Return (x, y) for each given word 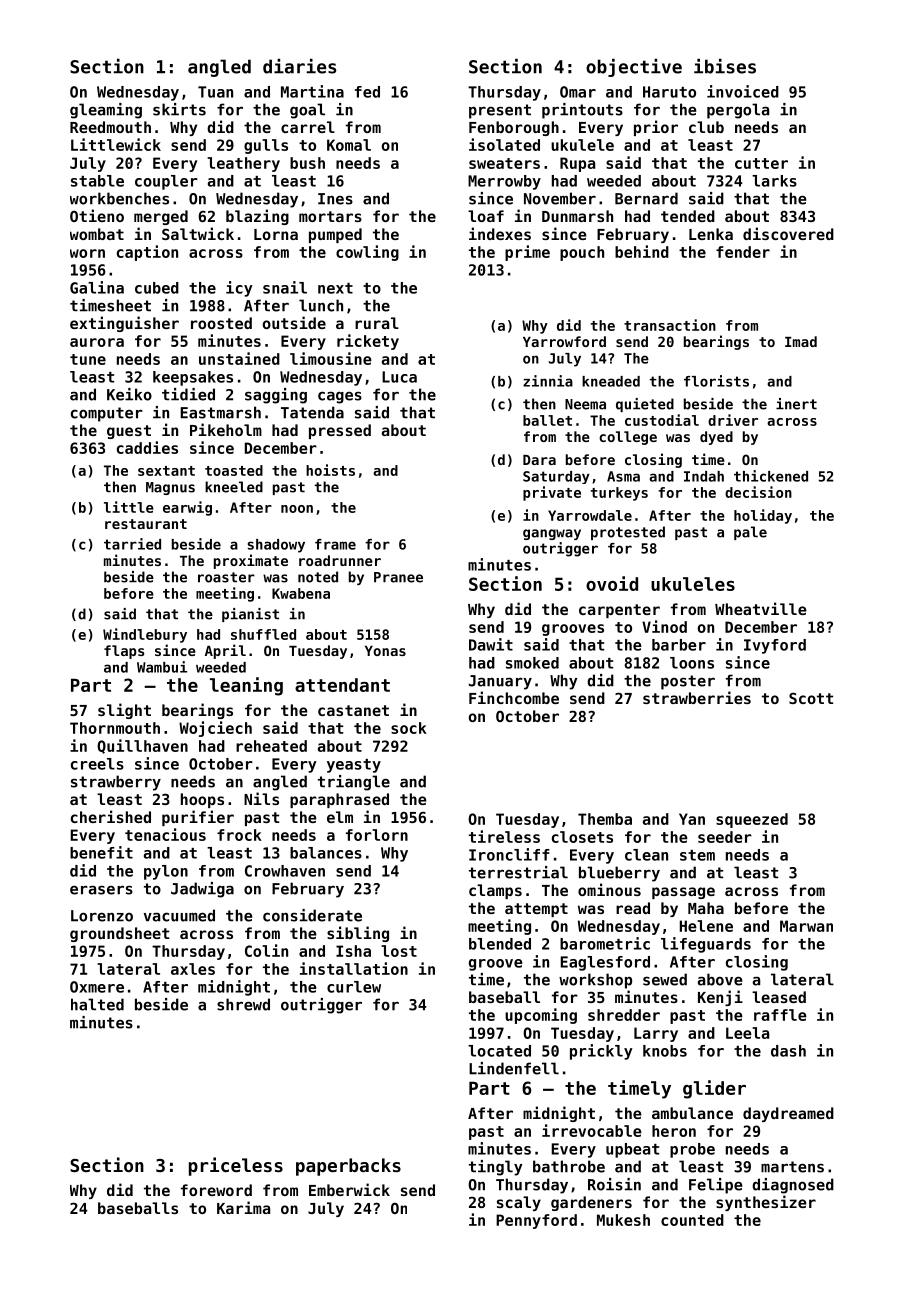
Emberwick (349, 1189)
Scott (811, 698)
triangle (354, 783)
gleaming (106, 111)
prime (527, 253)
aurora (97, 342)
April (225, 651)
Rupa (577, 164)
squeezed (752, 820)
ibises (725, 66)
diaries (299, 66)
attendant (342, 685)
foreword (216, 1190)
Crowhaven (285, 871)
